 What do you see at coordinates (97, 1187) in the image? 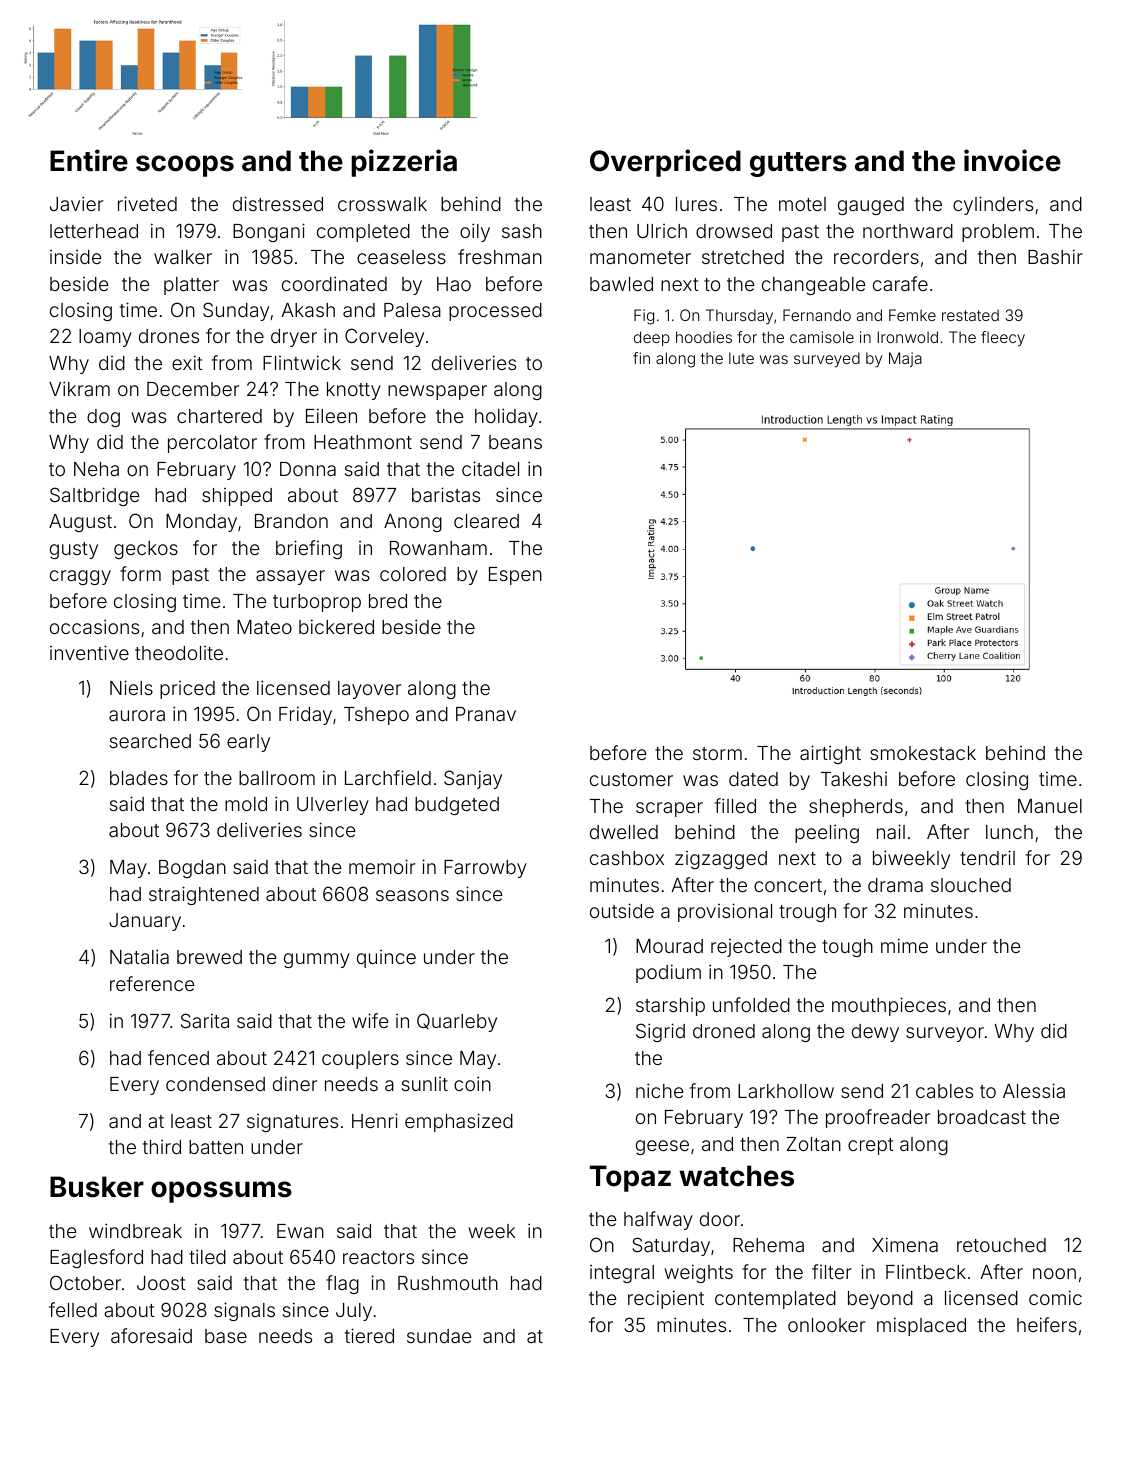
I see `Busker` at bounding box center [97, 1187].
